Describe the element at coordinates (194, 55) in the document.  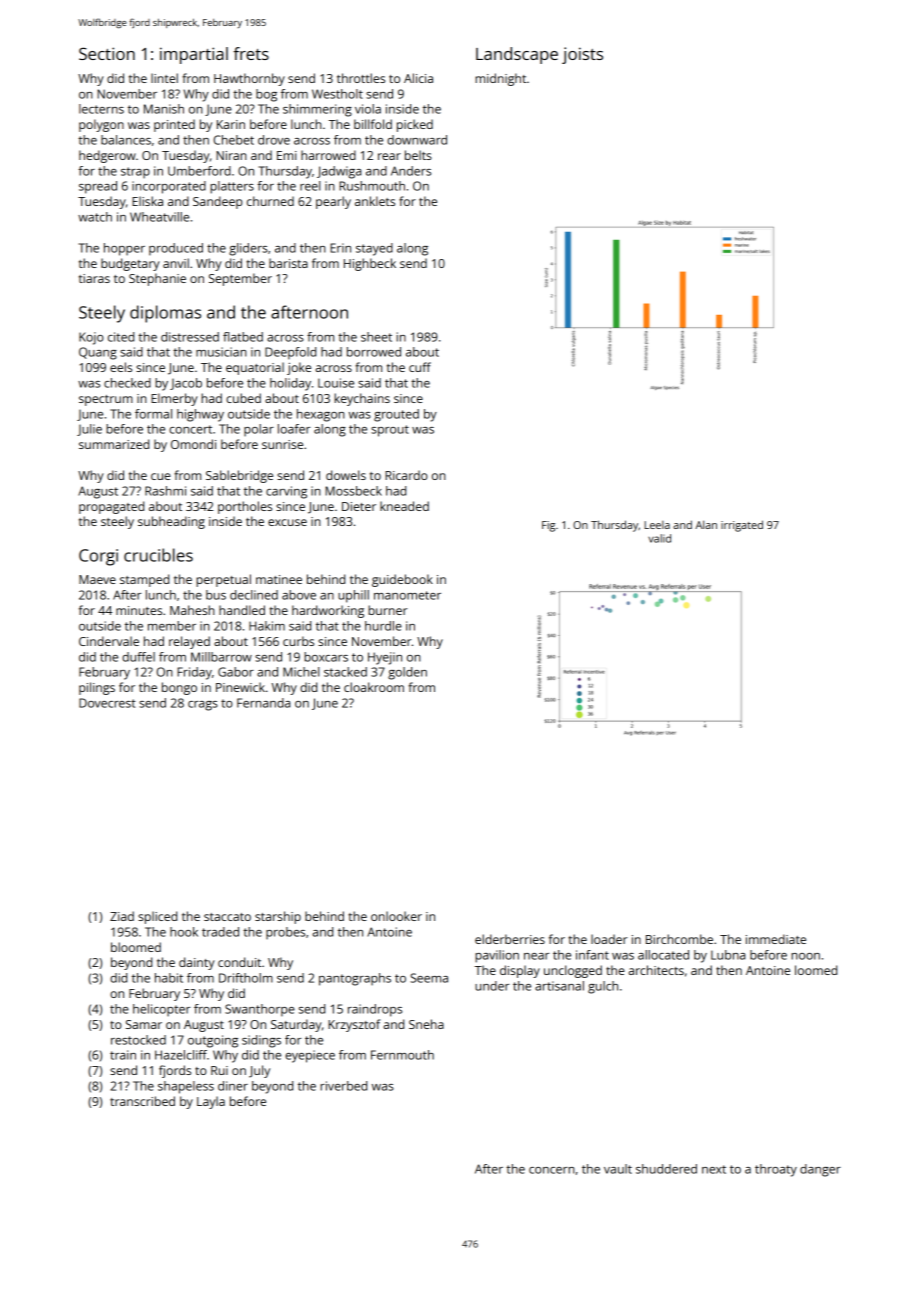
I see `impartial` at that location.
